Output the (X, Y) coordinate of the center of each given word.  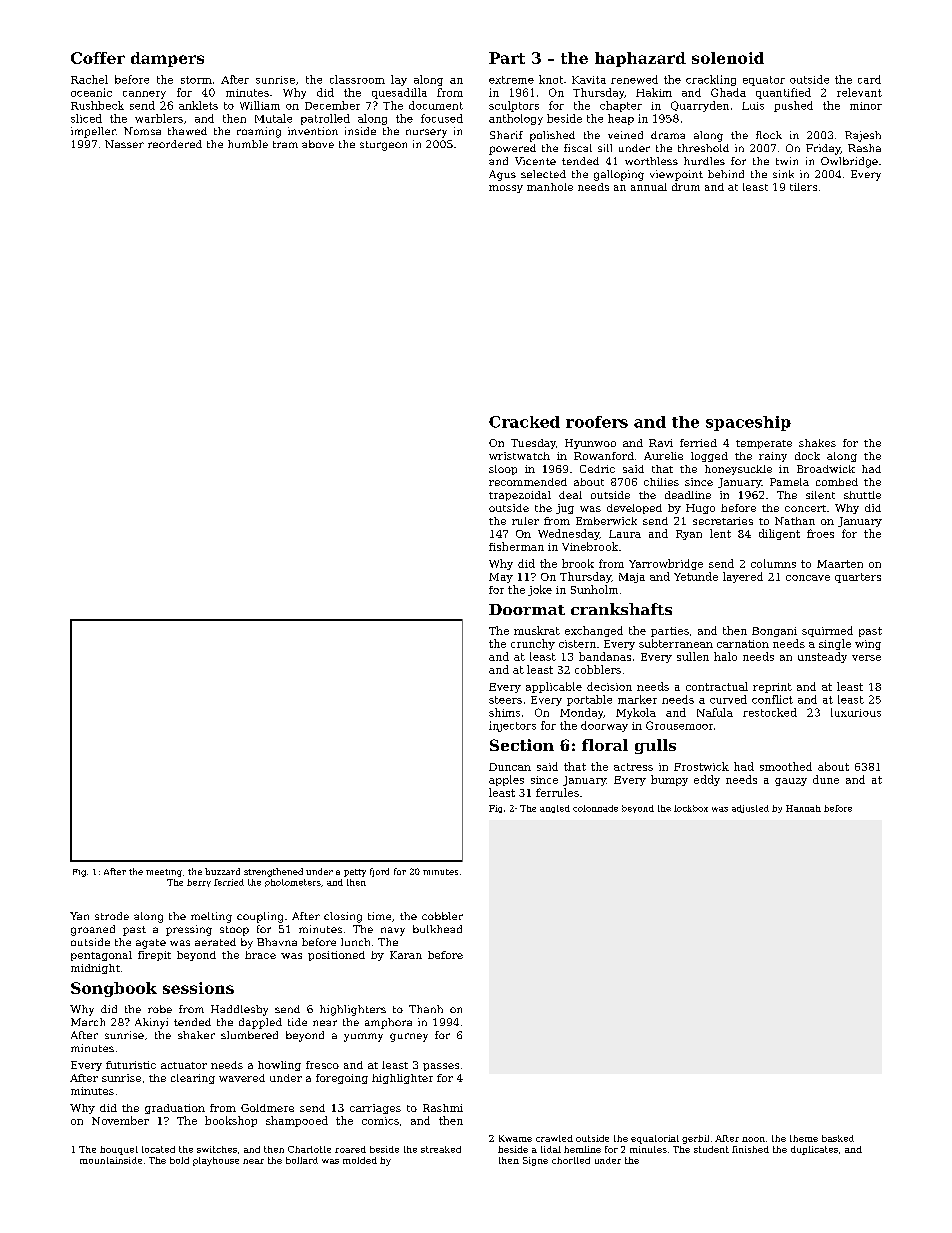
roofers (597, 422)
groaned (93, 930)
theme (804, 1138)
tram (285, 144)
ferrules (557, 792)
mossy (506, 189)
